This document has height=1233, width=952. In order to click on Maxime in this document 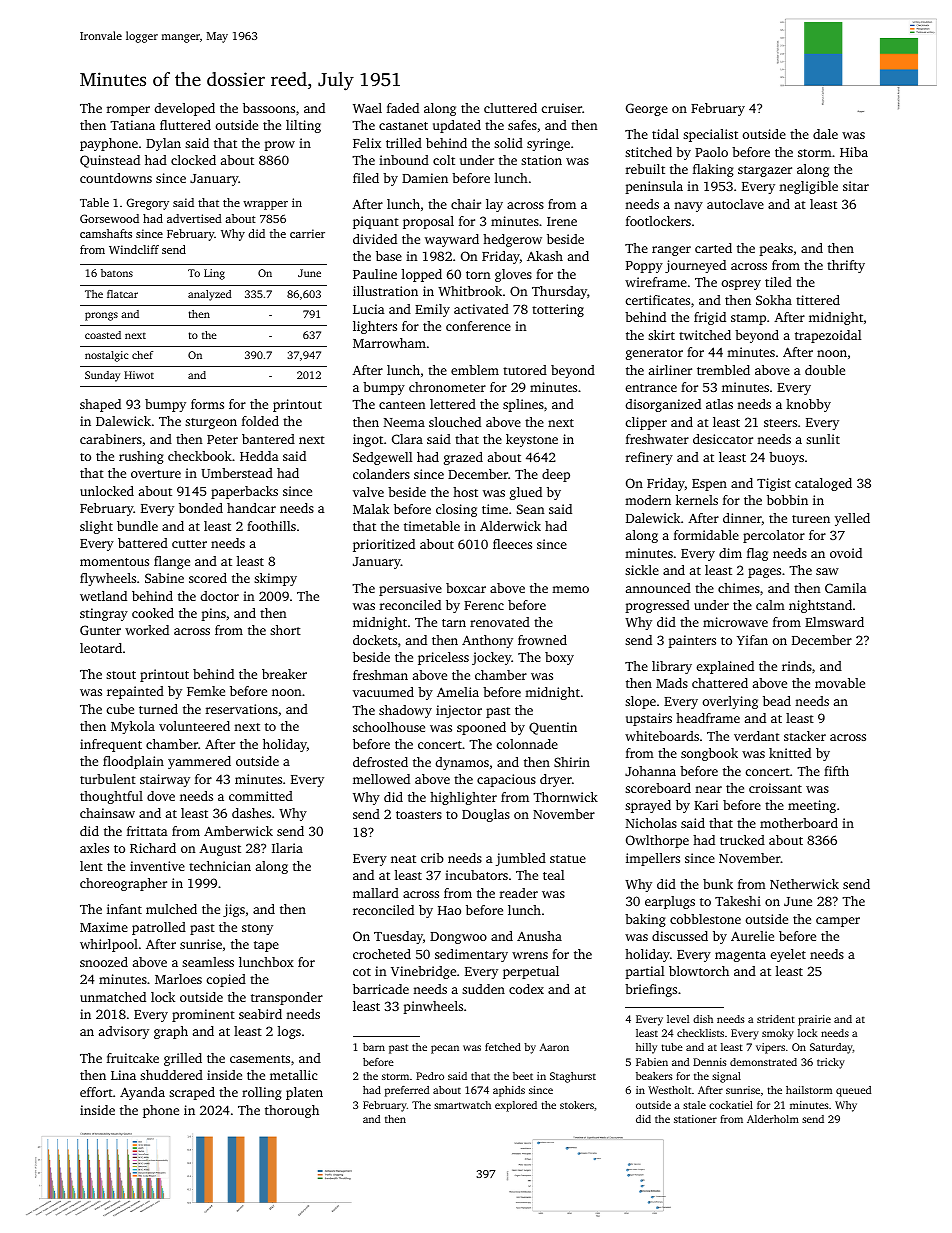, I will do `click(104, 927)`.
